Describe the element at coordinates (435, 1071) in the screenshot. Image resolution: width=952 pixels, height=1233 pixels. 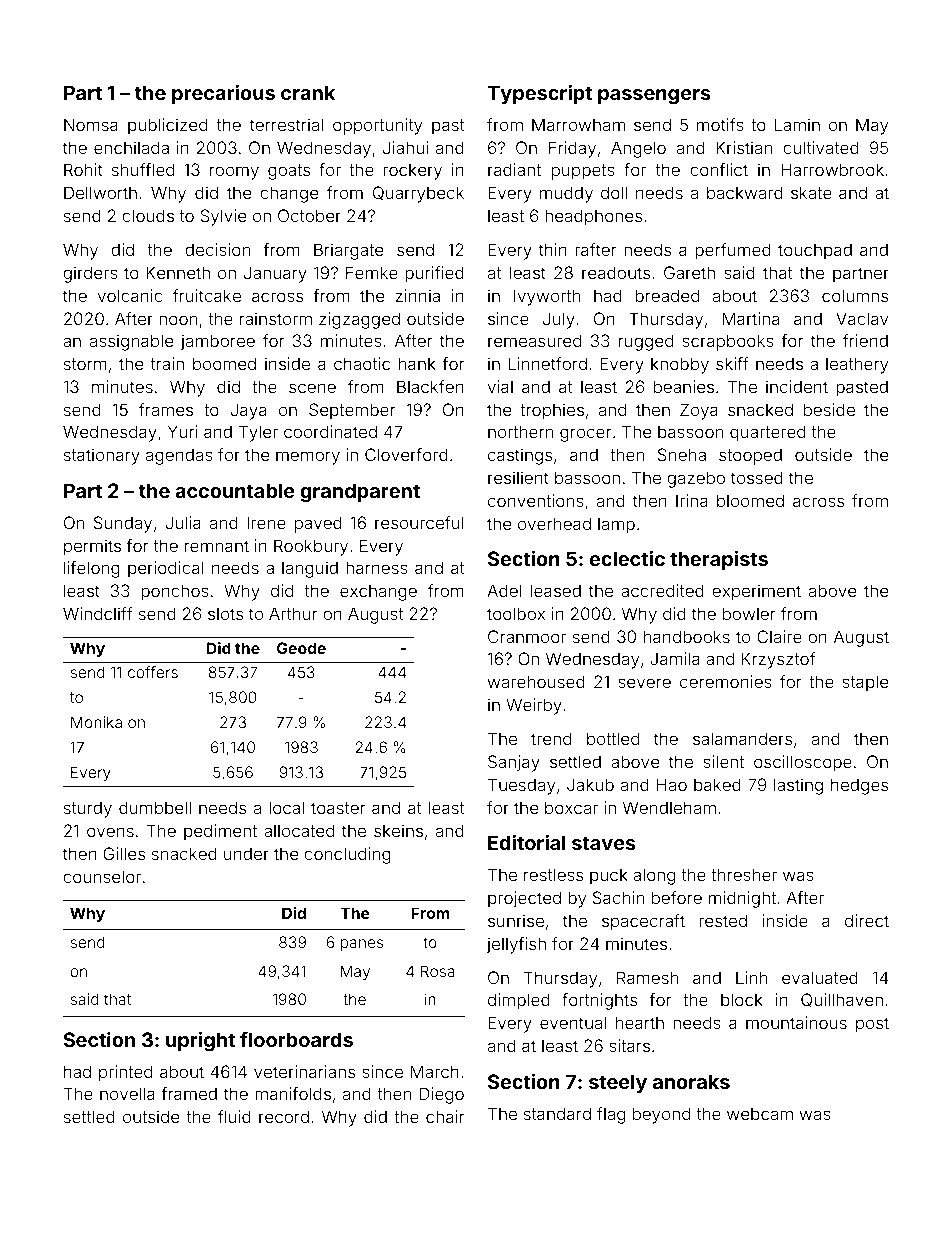
I see `March` at that location.
